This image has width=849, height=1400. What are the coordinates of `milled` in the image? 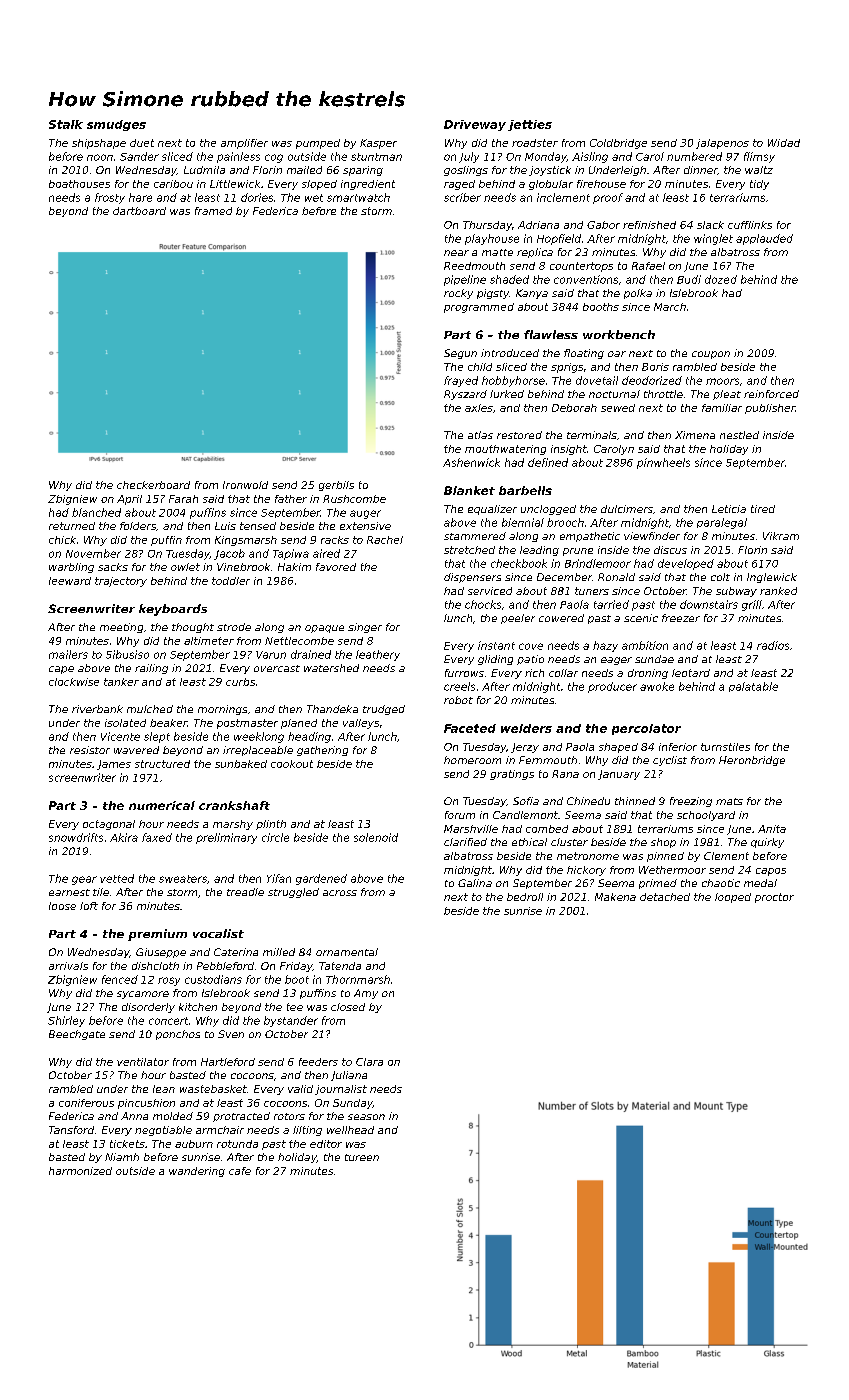 It's located at (279, 952).
